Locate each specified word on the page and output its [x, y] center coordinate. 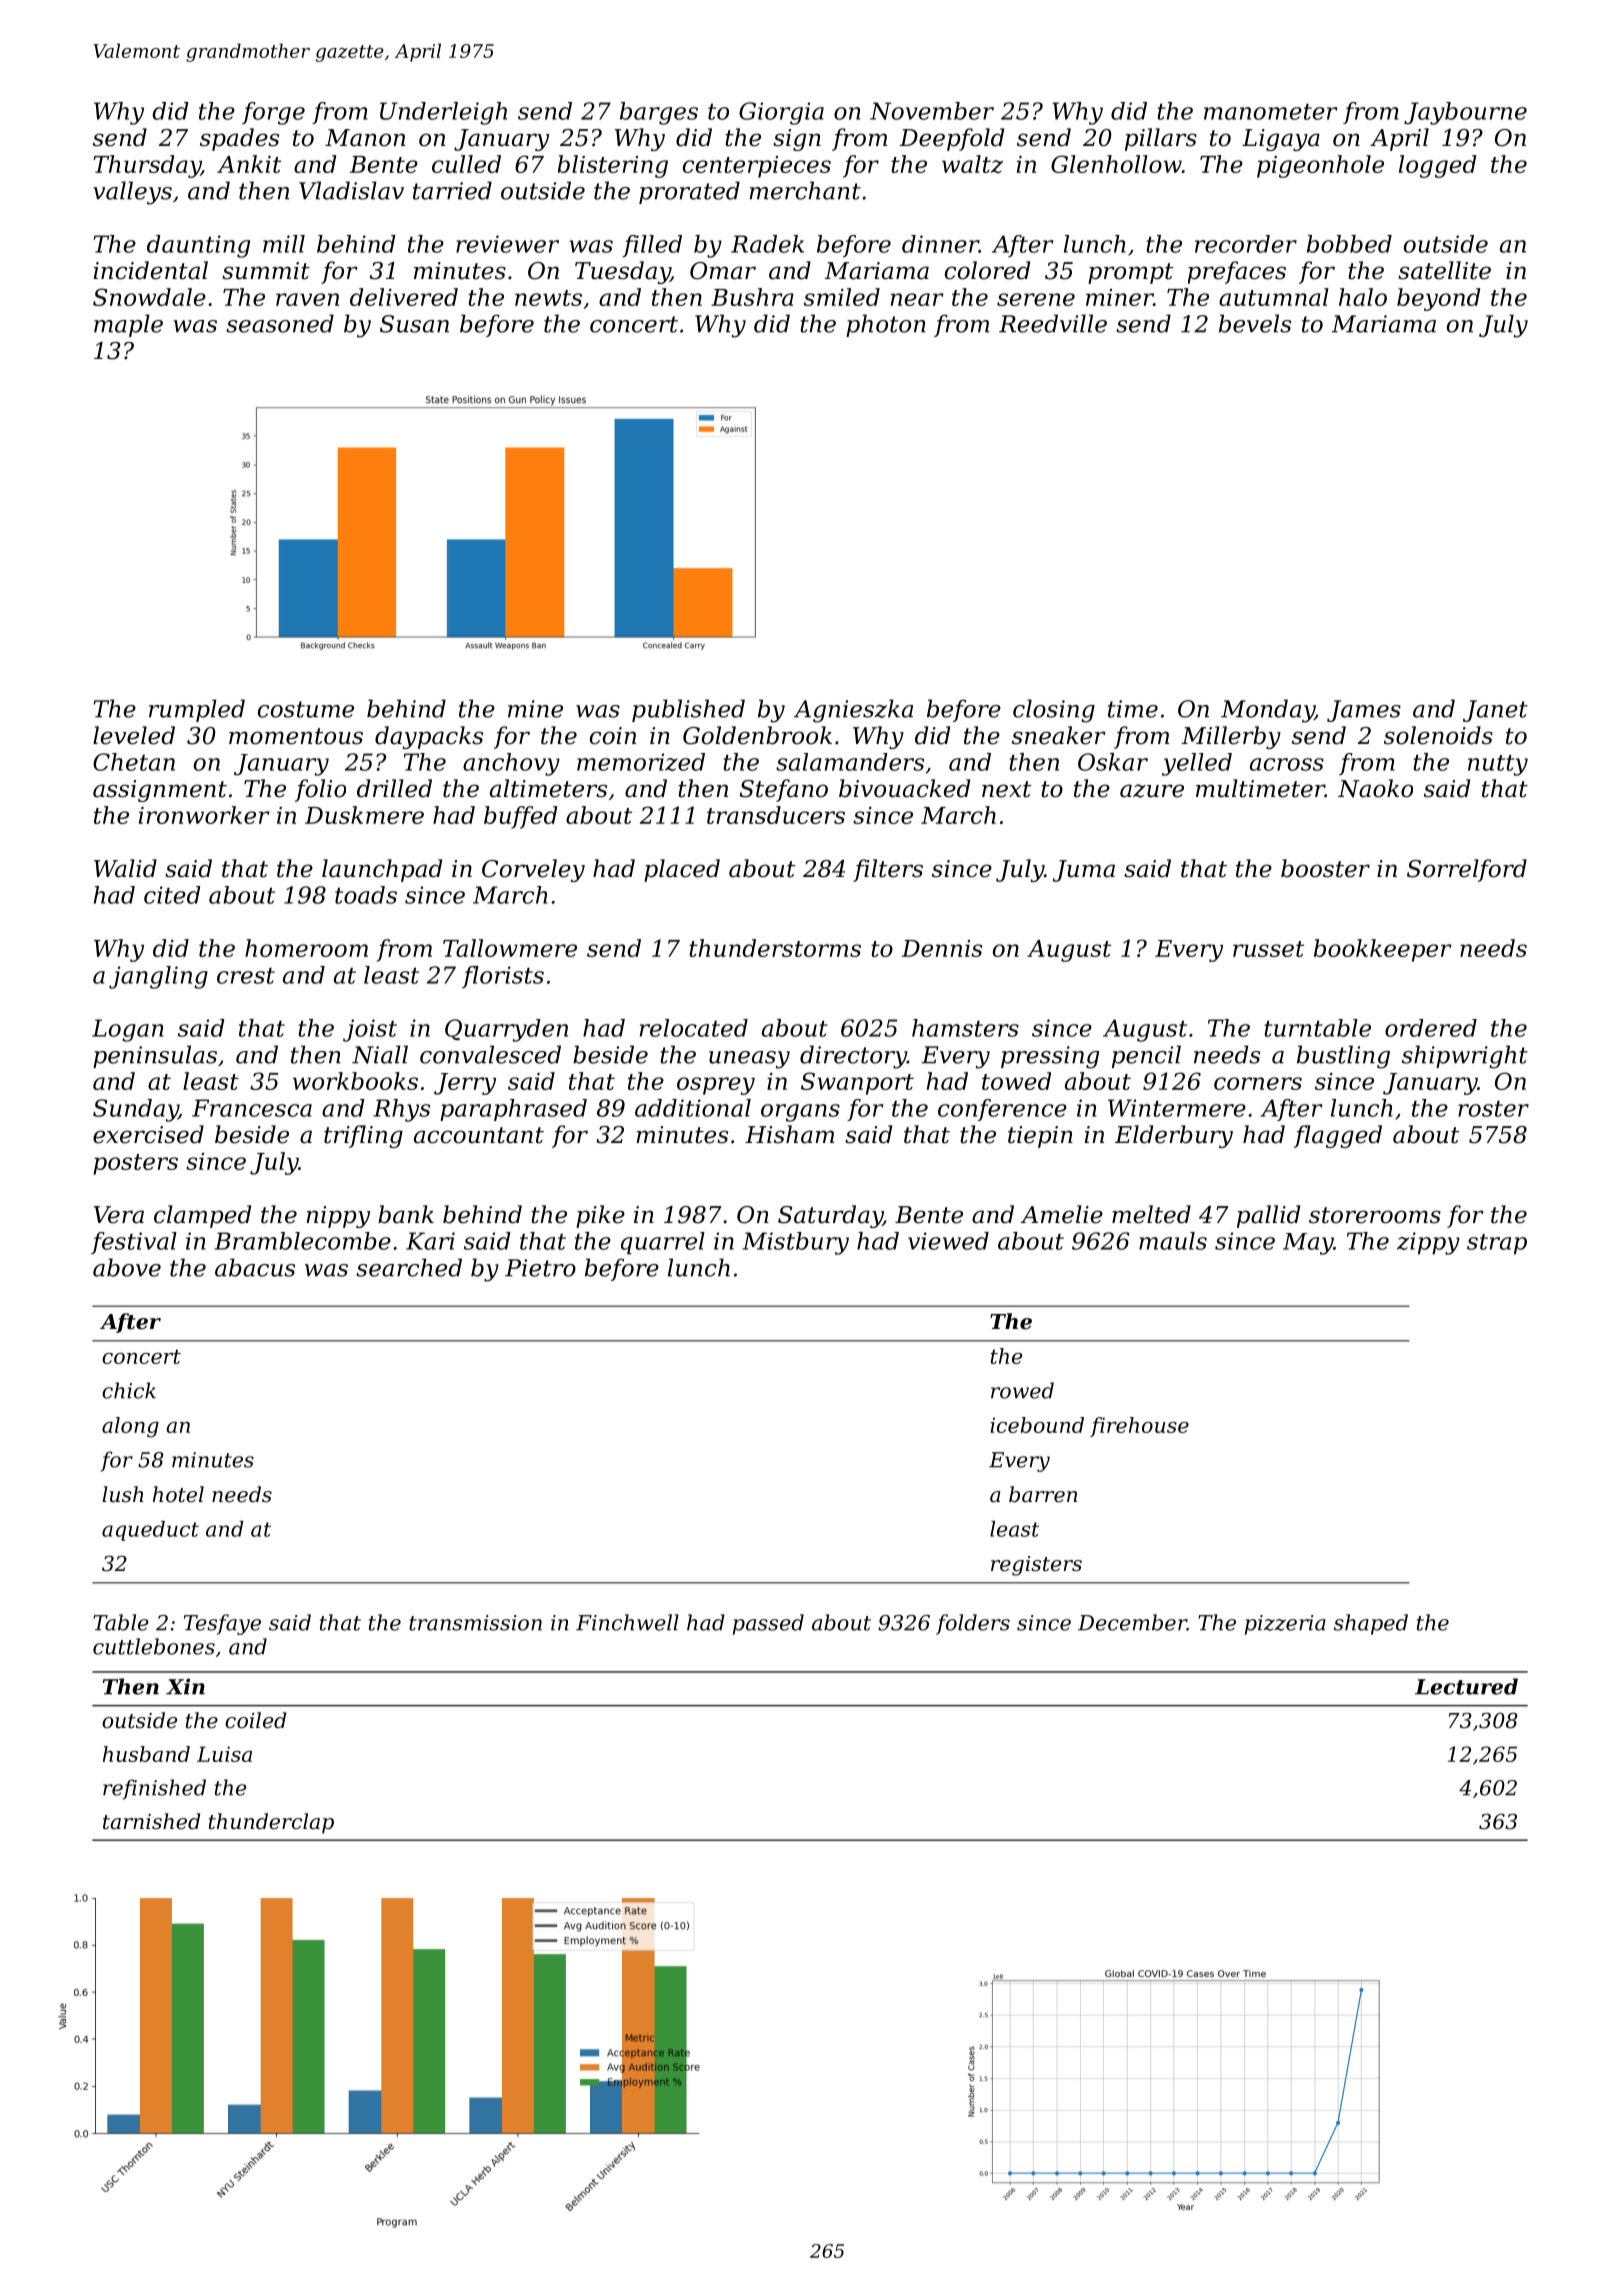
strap [1497, 1244]
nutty [1498, 765]
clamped [202, 1216]
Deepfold [951, 139]
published [688, 710]
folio [320, 790]
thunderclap [271, 1823]
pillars [1161, 139]
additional [693, 1108]
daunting [198, 246]
